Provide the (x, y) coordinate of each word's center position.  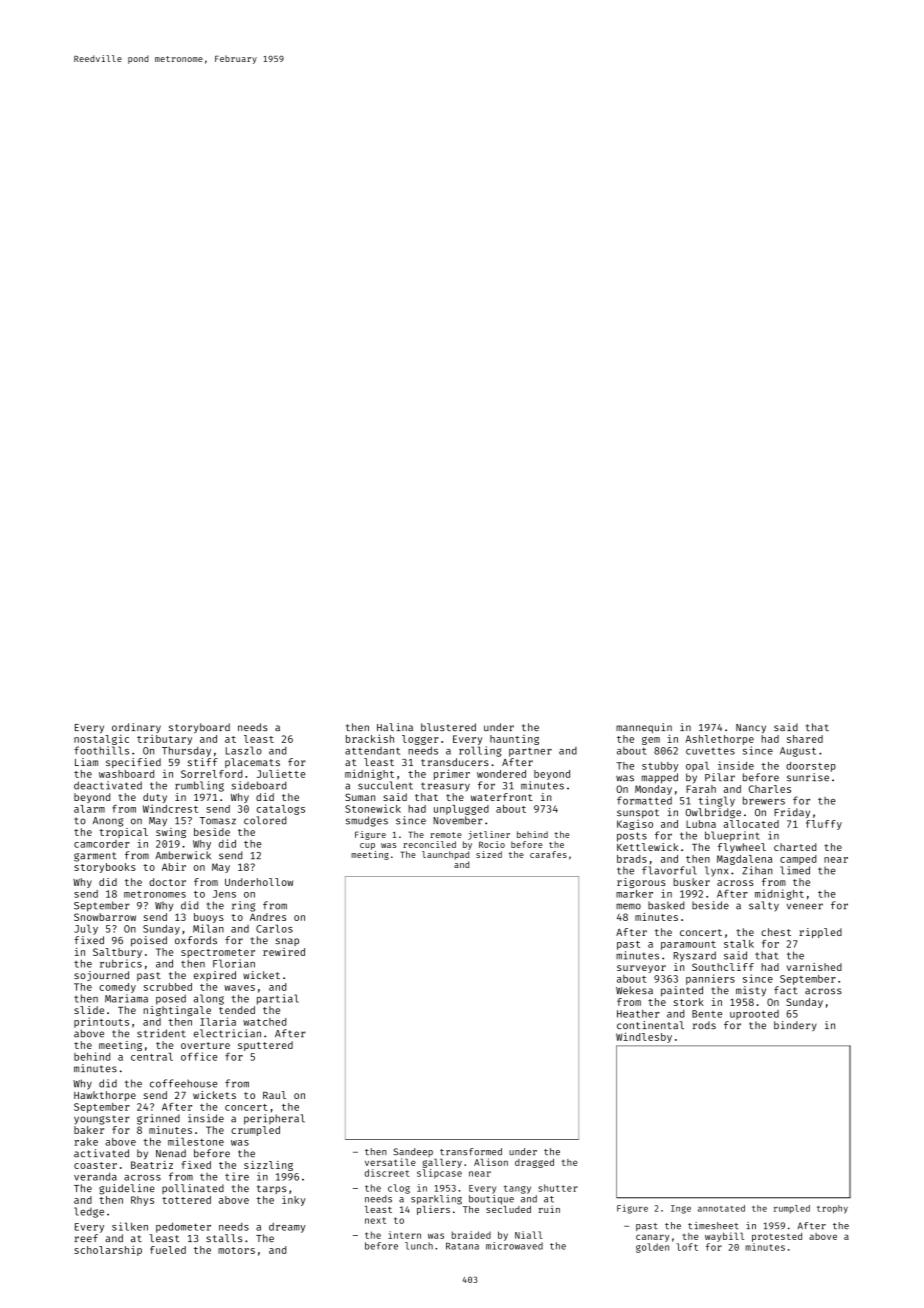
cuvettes (710, 751)
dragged (534, 1163)
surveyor (641, 969)
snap (287, 942)
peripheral (274, 1119)
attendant (372, 751)
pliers (433, 1210)
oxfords (196, 940)
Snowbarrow (105, 917)
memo (628, 906)
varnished (814, 967)
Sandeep (413, 1152)
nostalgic (101, 740)
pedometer (183, 1227)
